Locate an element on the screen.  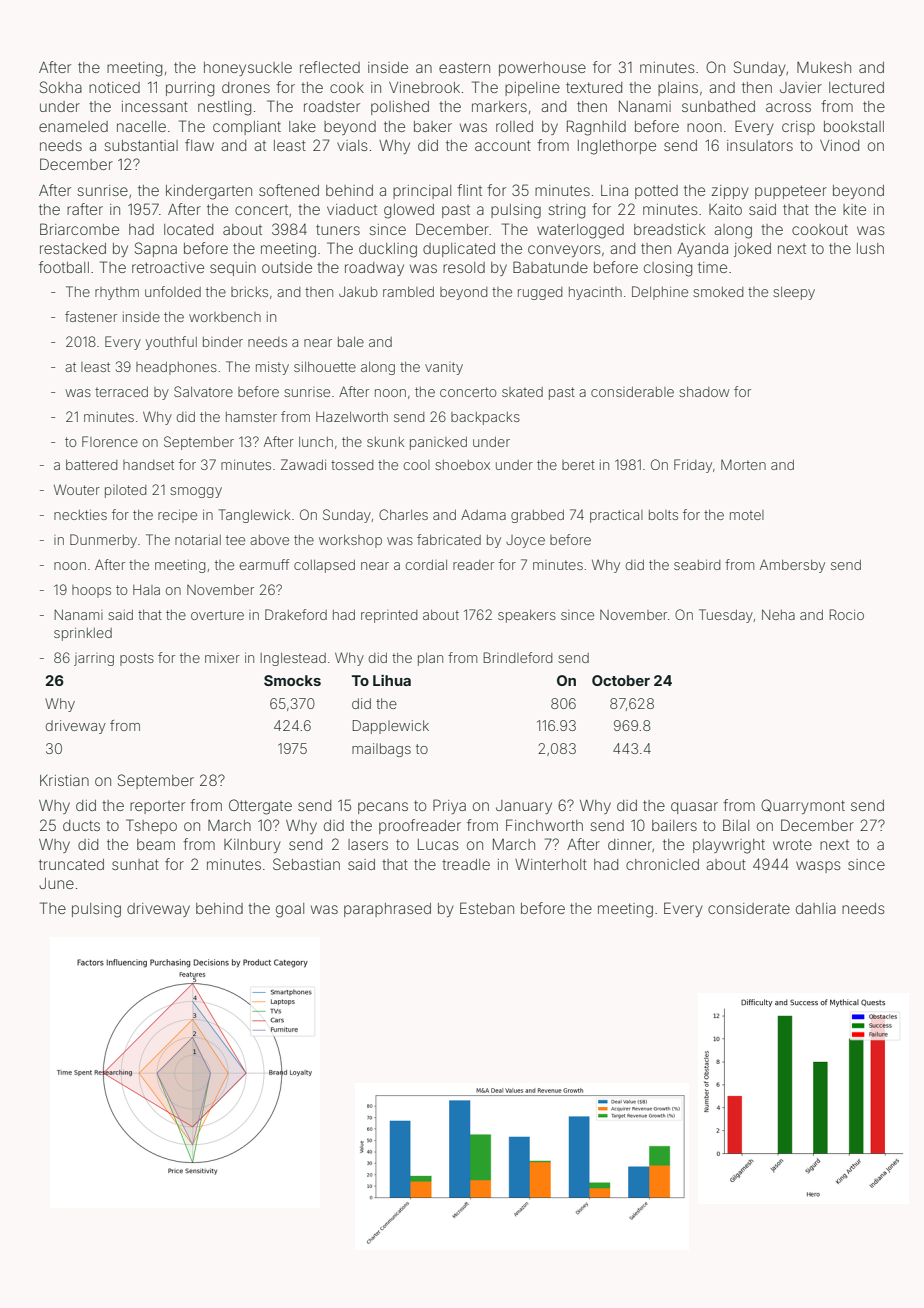
sprinkled is located at coordinates (83, 634).
